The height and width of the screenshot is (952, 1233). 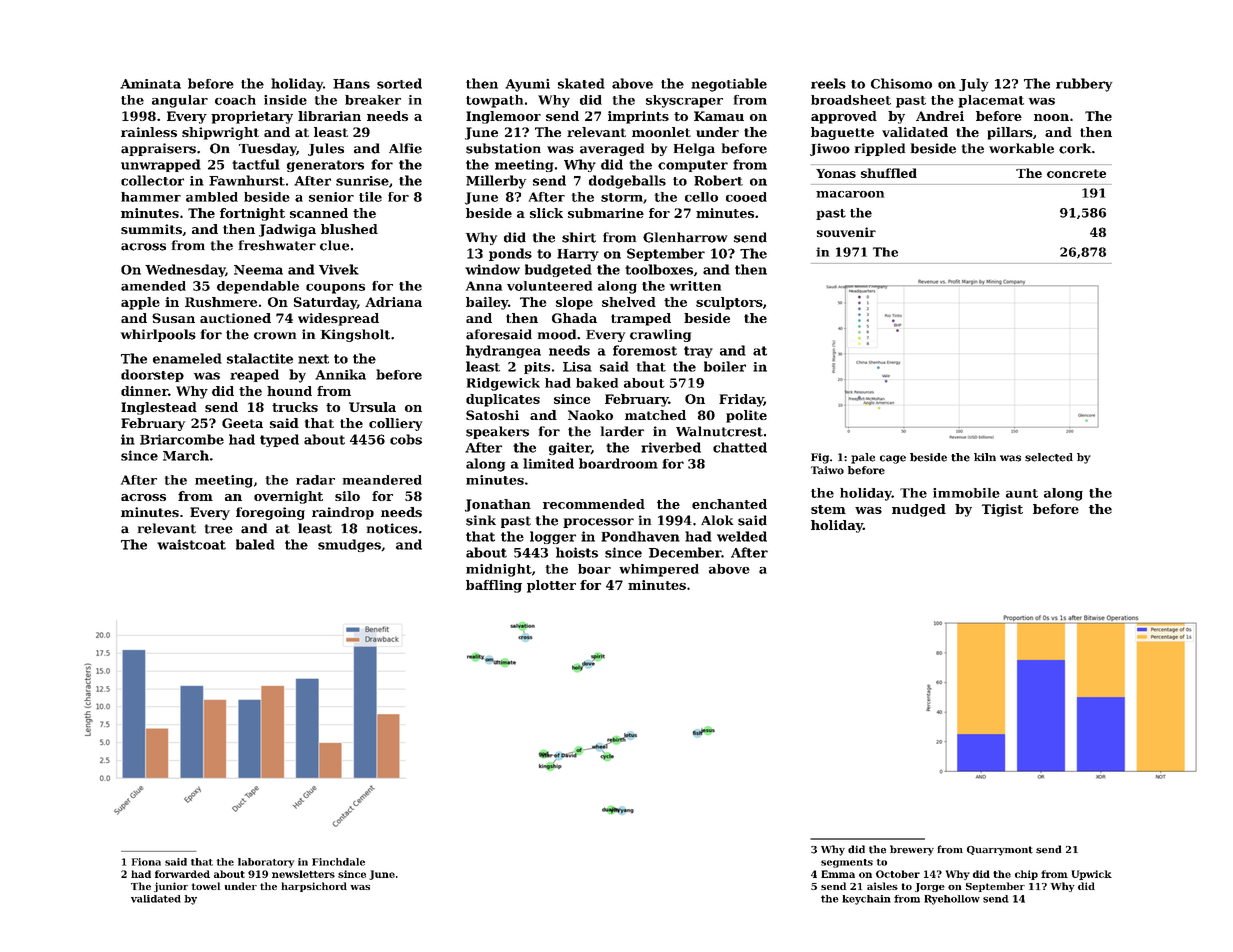 What do you see at coordinates (863, 458) in the screenshot?
I see `pale` at bounding box center [863, 458].
